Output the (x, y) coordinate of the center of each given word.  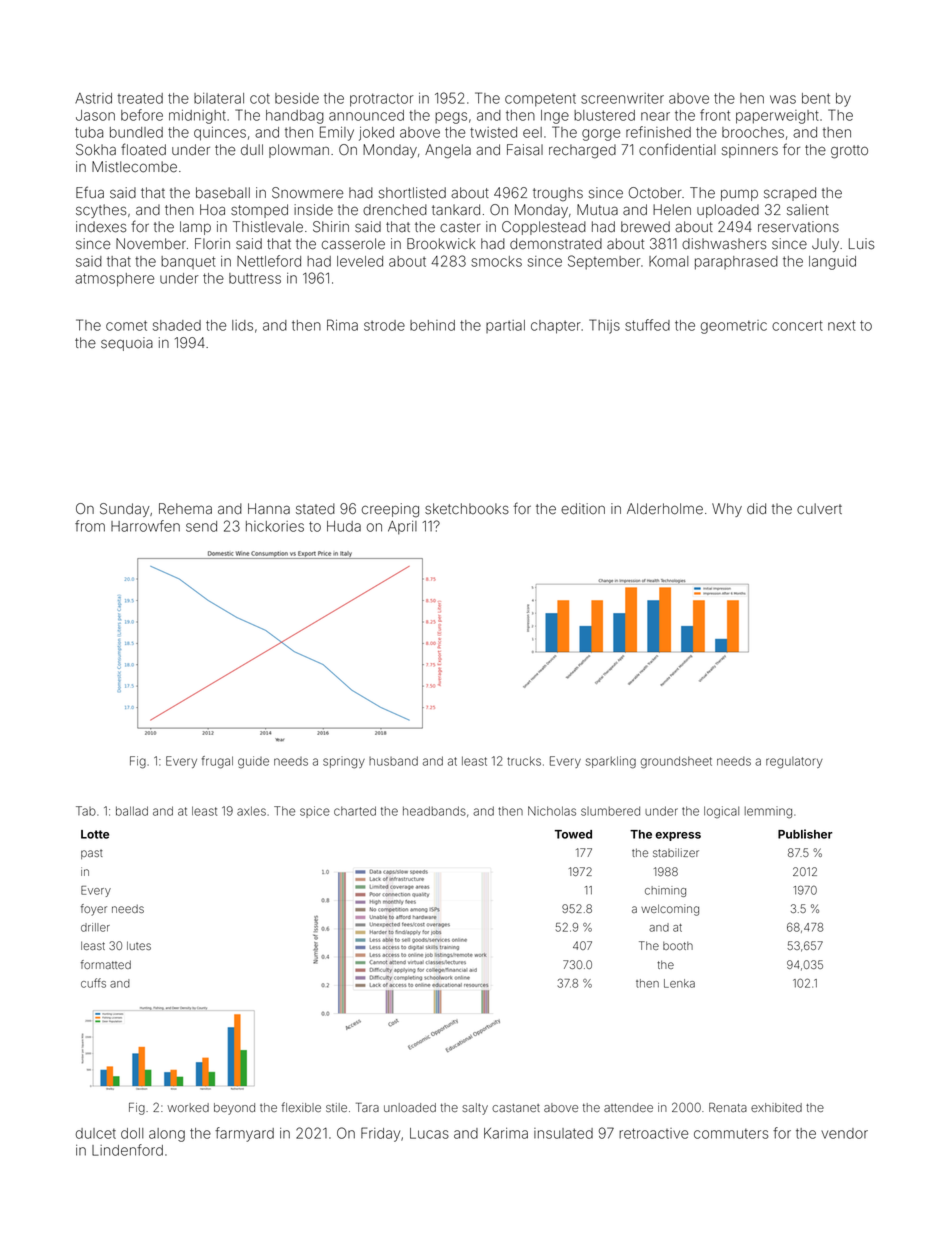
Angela (448, 151)
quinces (220, 134)
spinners (750, 151)
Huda (344, 526)
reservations (798, 227)
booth (678, 946)
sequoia (127, 344)
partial (505, 326)
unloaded (410, 1107)
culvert (819, 509)
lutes (139, 945)
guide (253, 762)
